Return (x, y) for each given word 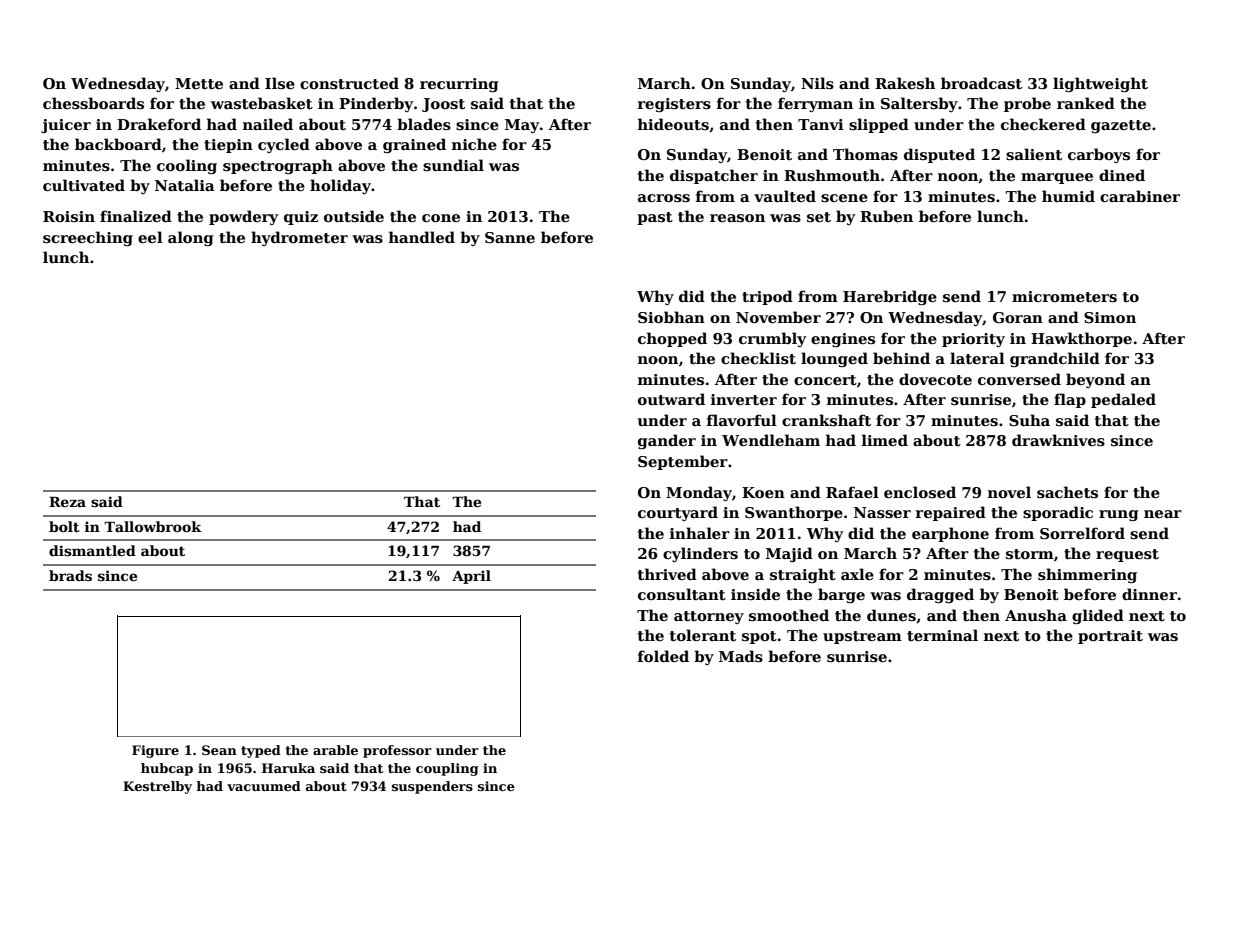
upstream (862, 637)
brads (70, 575)
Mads (741, 656)
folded (663, 656)
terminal (942, 635)
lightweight (1100, 84)
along (190, 238)
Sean (219, 750)
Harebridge (890, 297)
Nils (817, 83)
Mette (199, 83)
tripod (767, 297)
